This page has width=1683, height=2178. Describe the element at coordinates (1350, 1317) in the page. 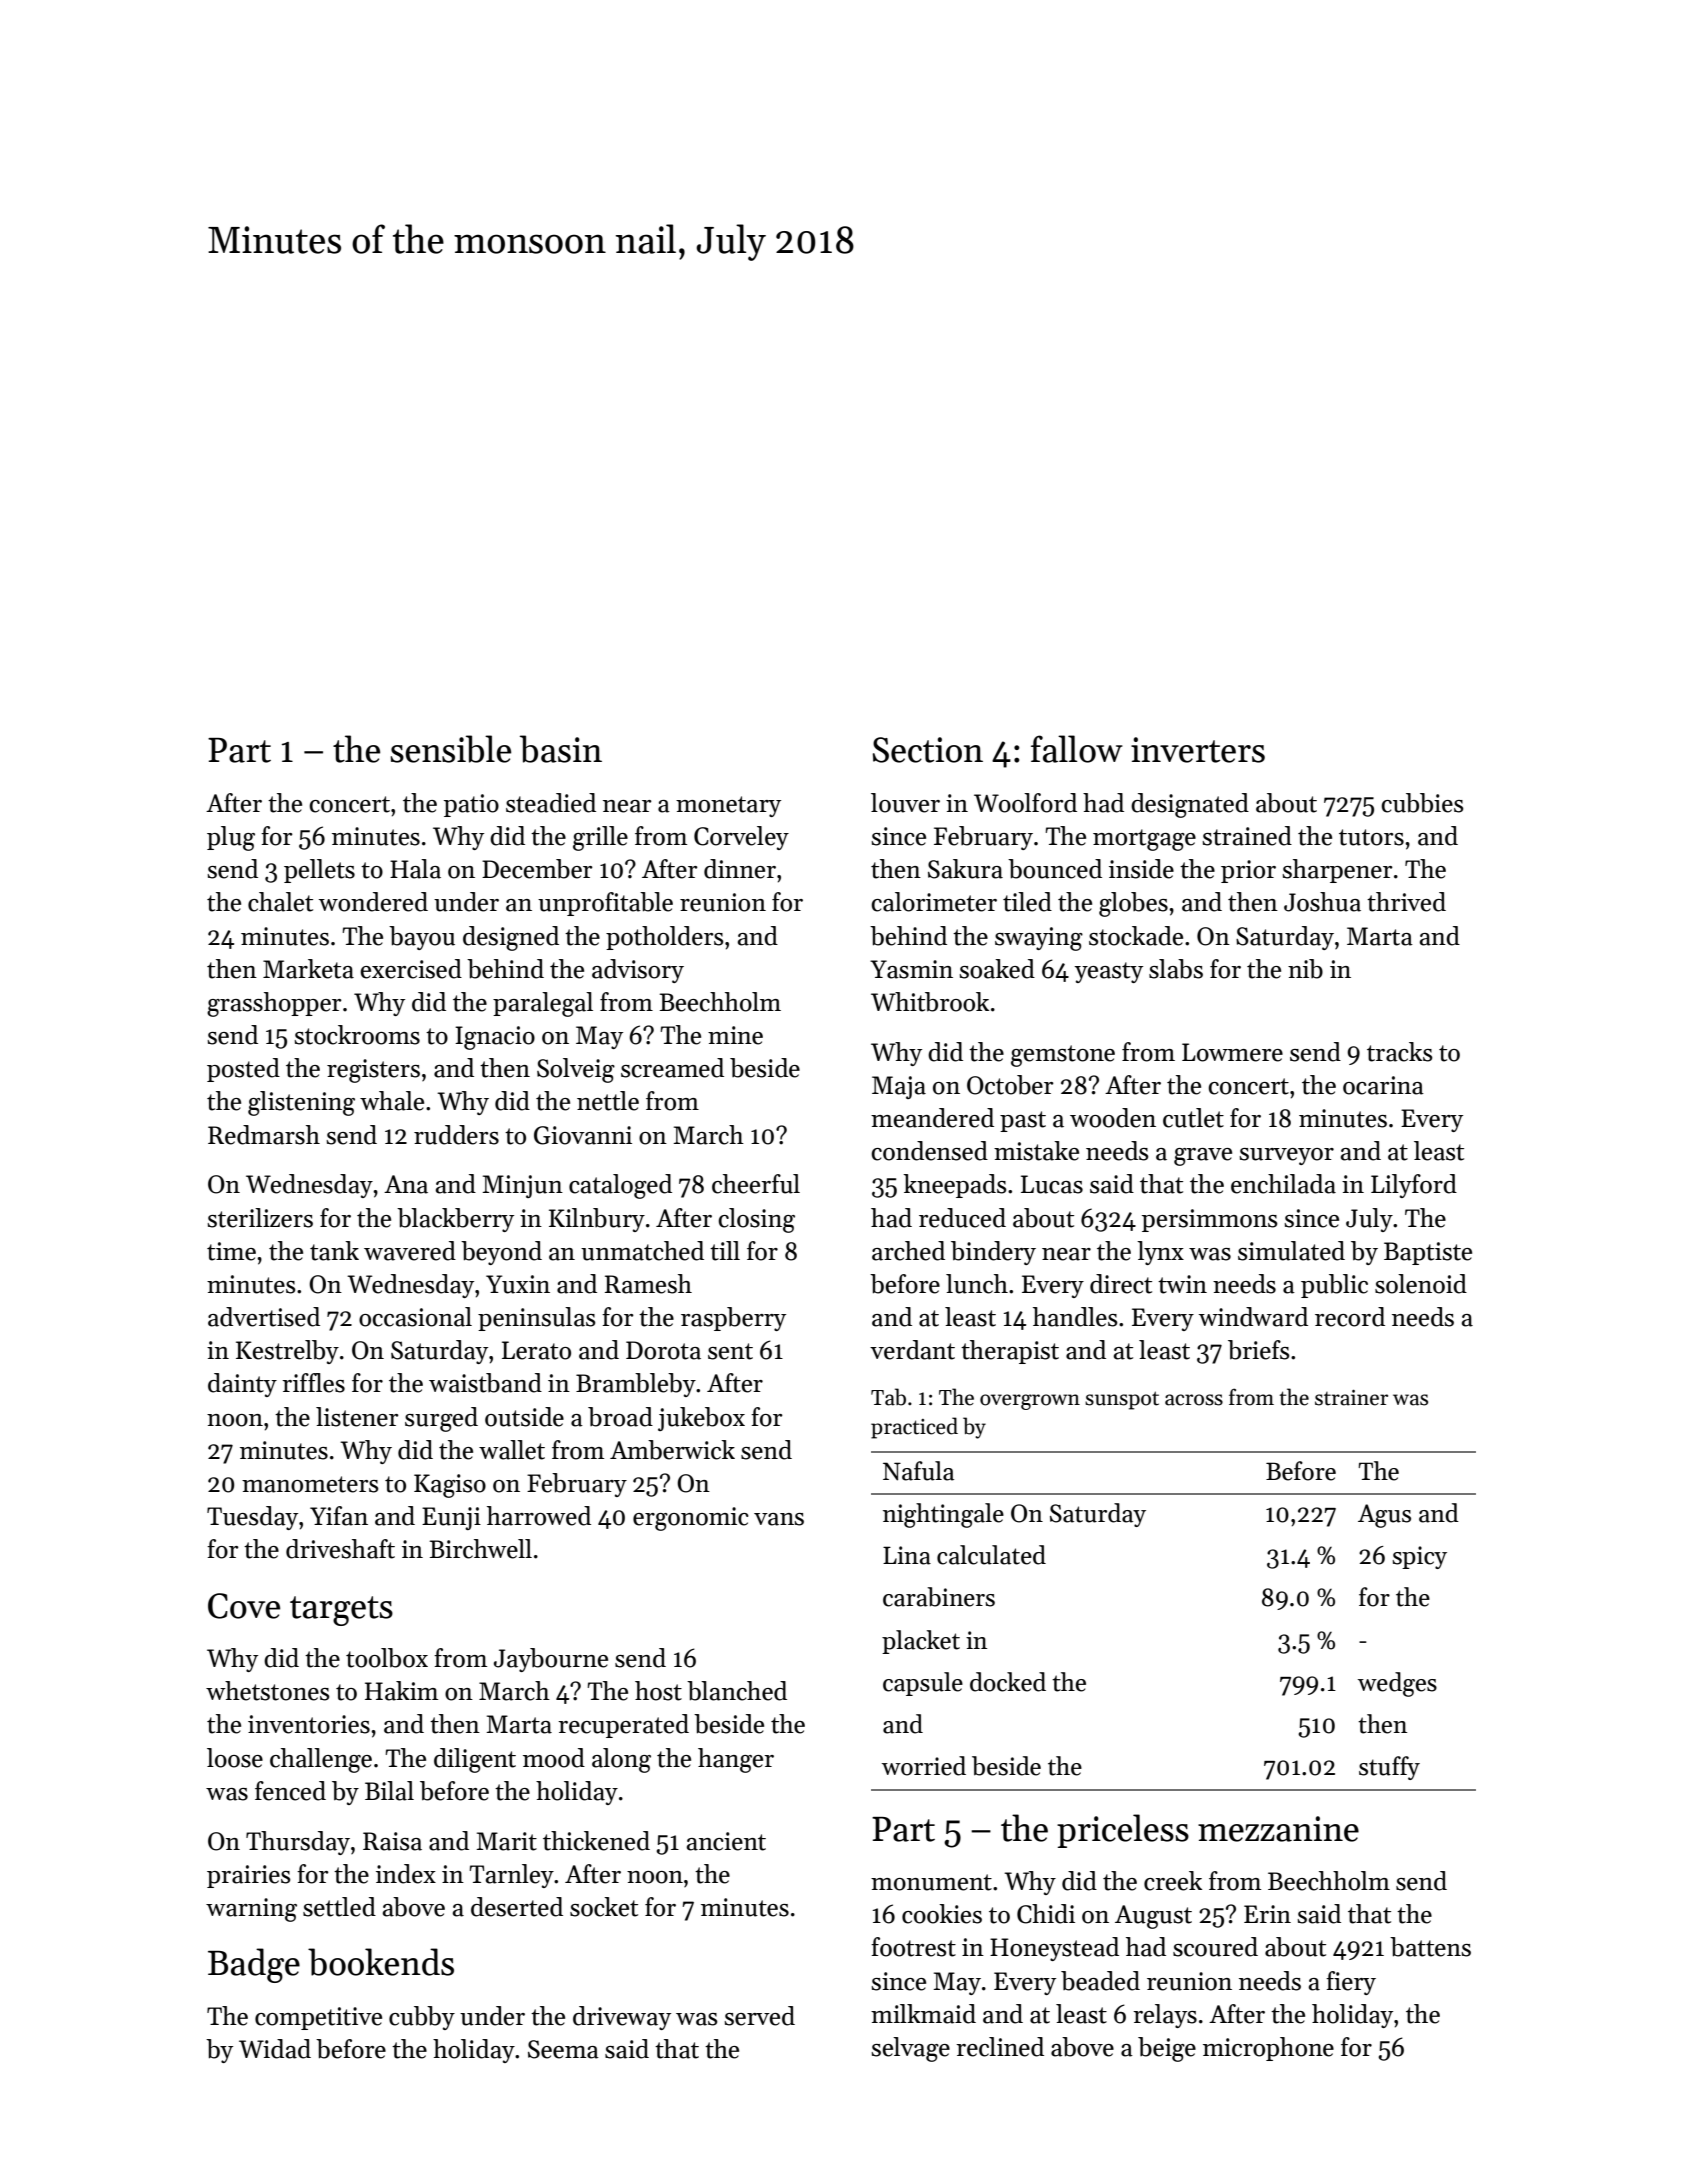

I see `record` at that location.
